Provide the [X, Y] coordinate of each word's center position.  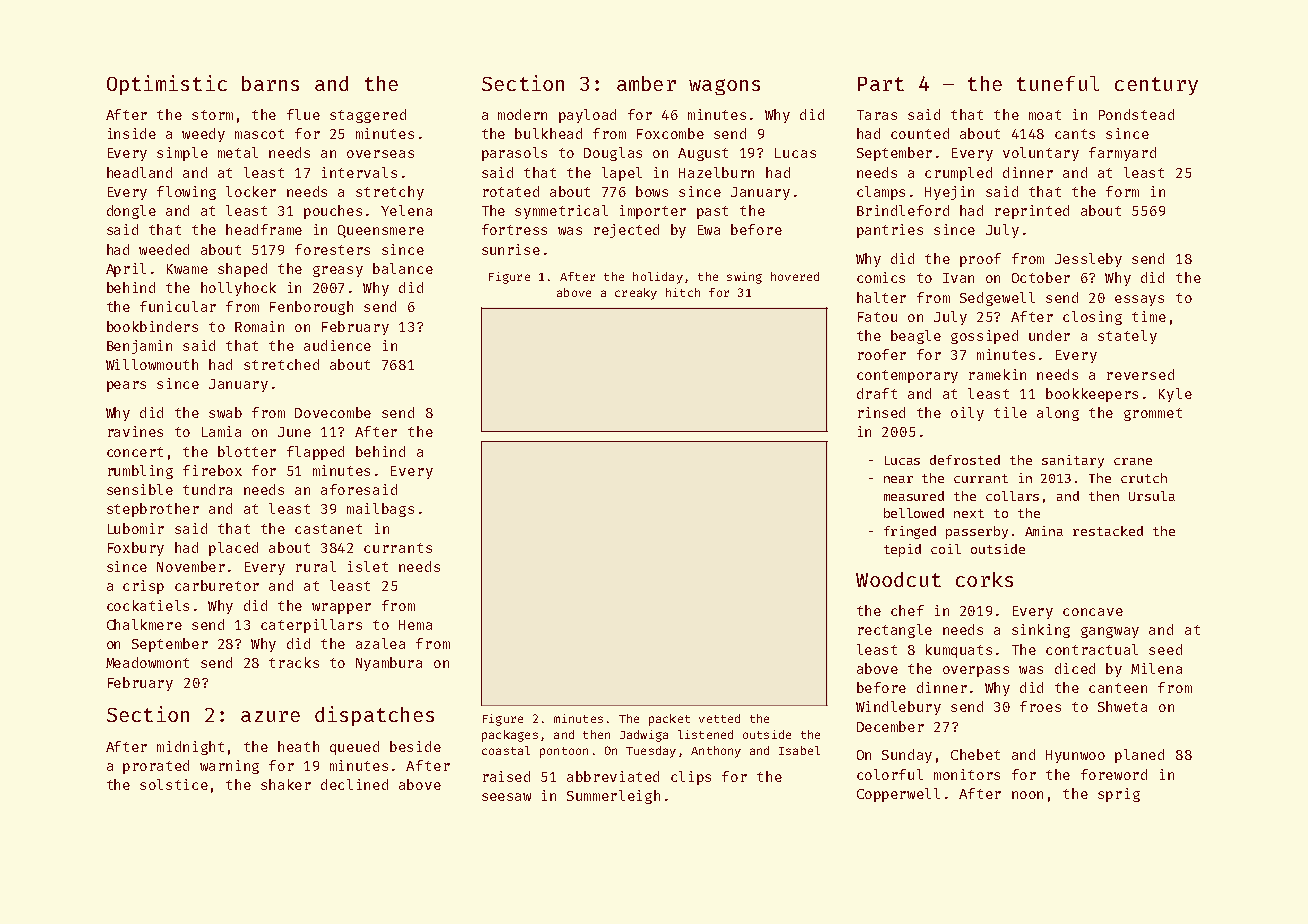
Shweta [1122, 706]
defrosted [965, 460]
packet [669, 720]
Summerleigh [613, 797]
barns [270, 83]
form [1122, 191]
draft [877, 393]
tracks [294, 662]
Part [881, 84]
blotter [247, 451]
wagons [724, 87]
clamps [881, 193]
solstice [174, 784]
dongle [131, 212]
